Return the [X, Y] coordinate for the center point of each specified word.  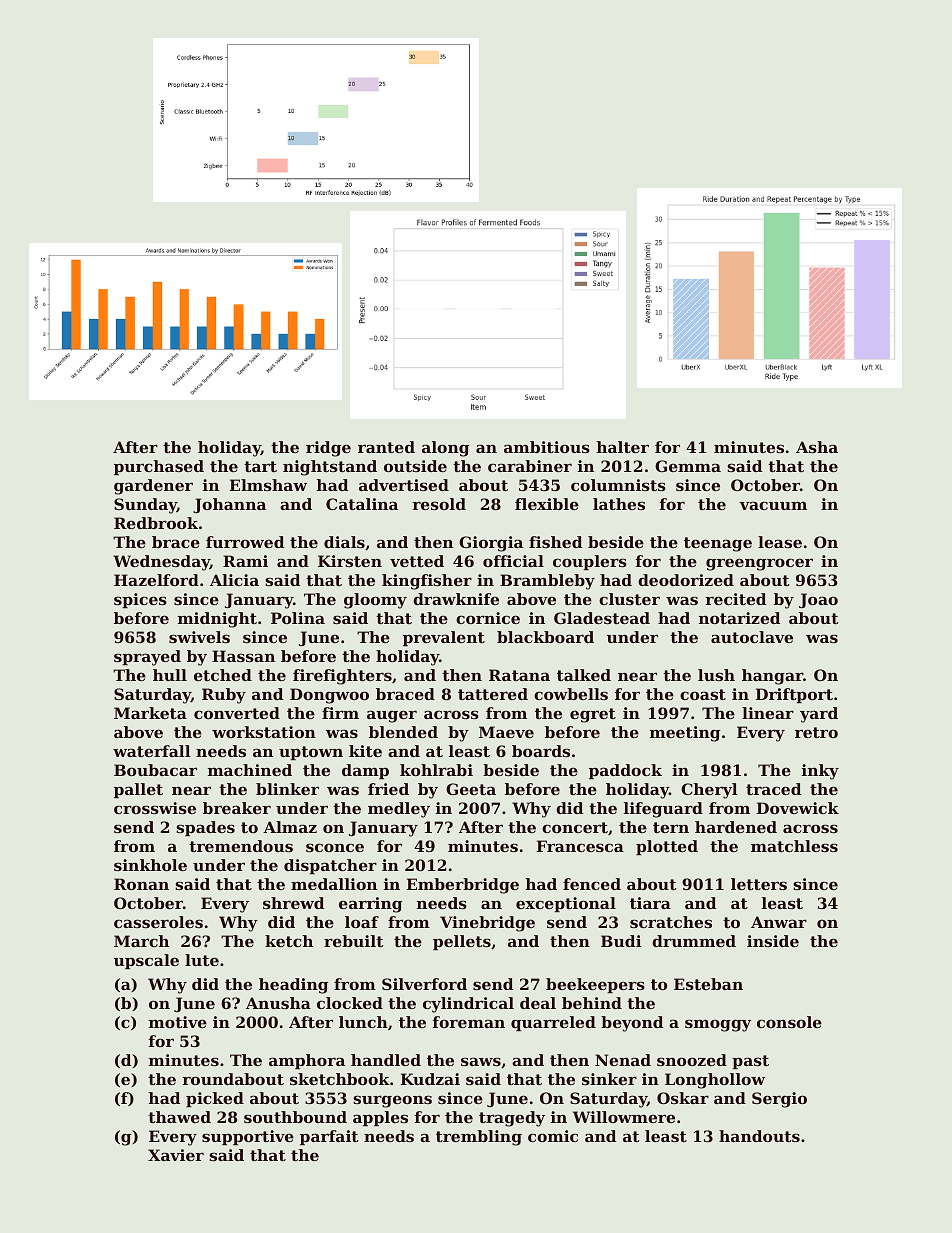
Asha [817, 447]
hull [170, 675]
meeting [685, 734]
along [445, 449]
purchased [159, 467]
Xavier [176, 1155]
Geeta [471, 789]
